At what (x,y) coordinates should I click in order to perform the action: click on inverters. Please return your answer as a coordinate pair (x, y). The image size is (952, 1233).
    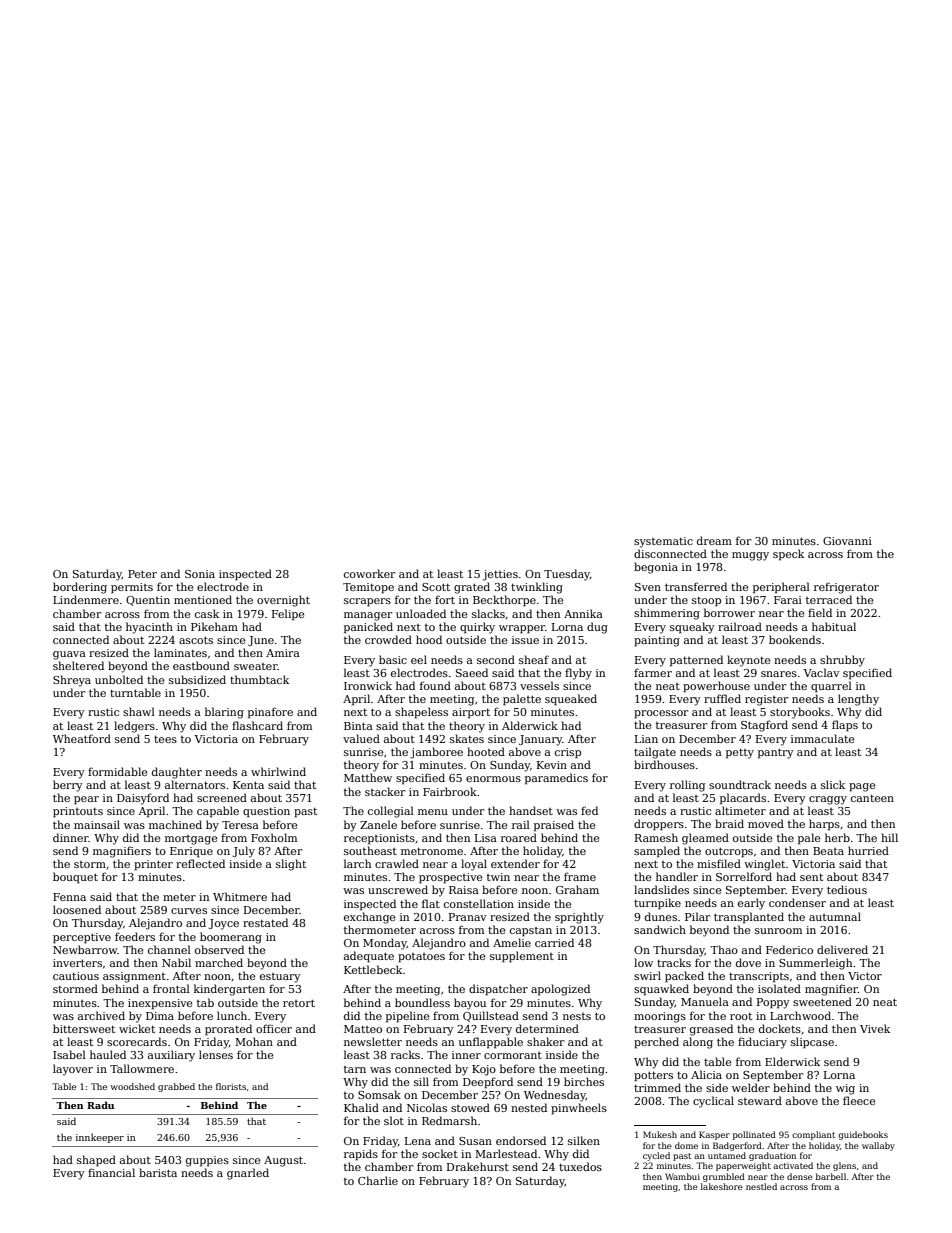
    Looking at the image, I should click on (77, 963).
